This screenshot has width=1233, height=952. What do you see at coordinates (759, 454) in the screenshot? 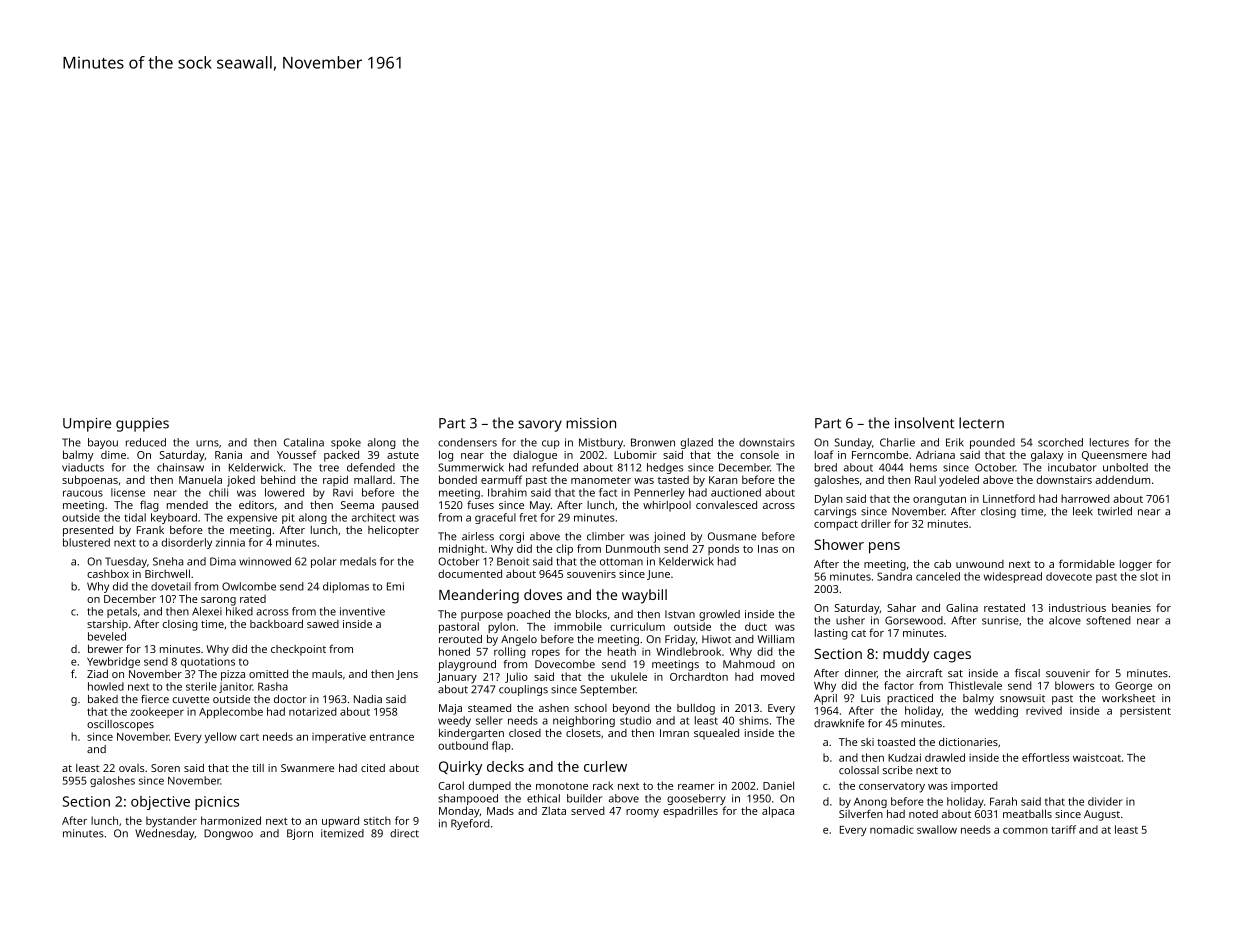
I see `console` at bounding box center [759, 454].
